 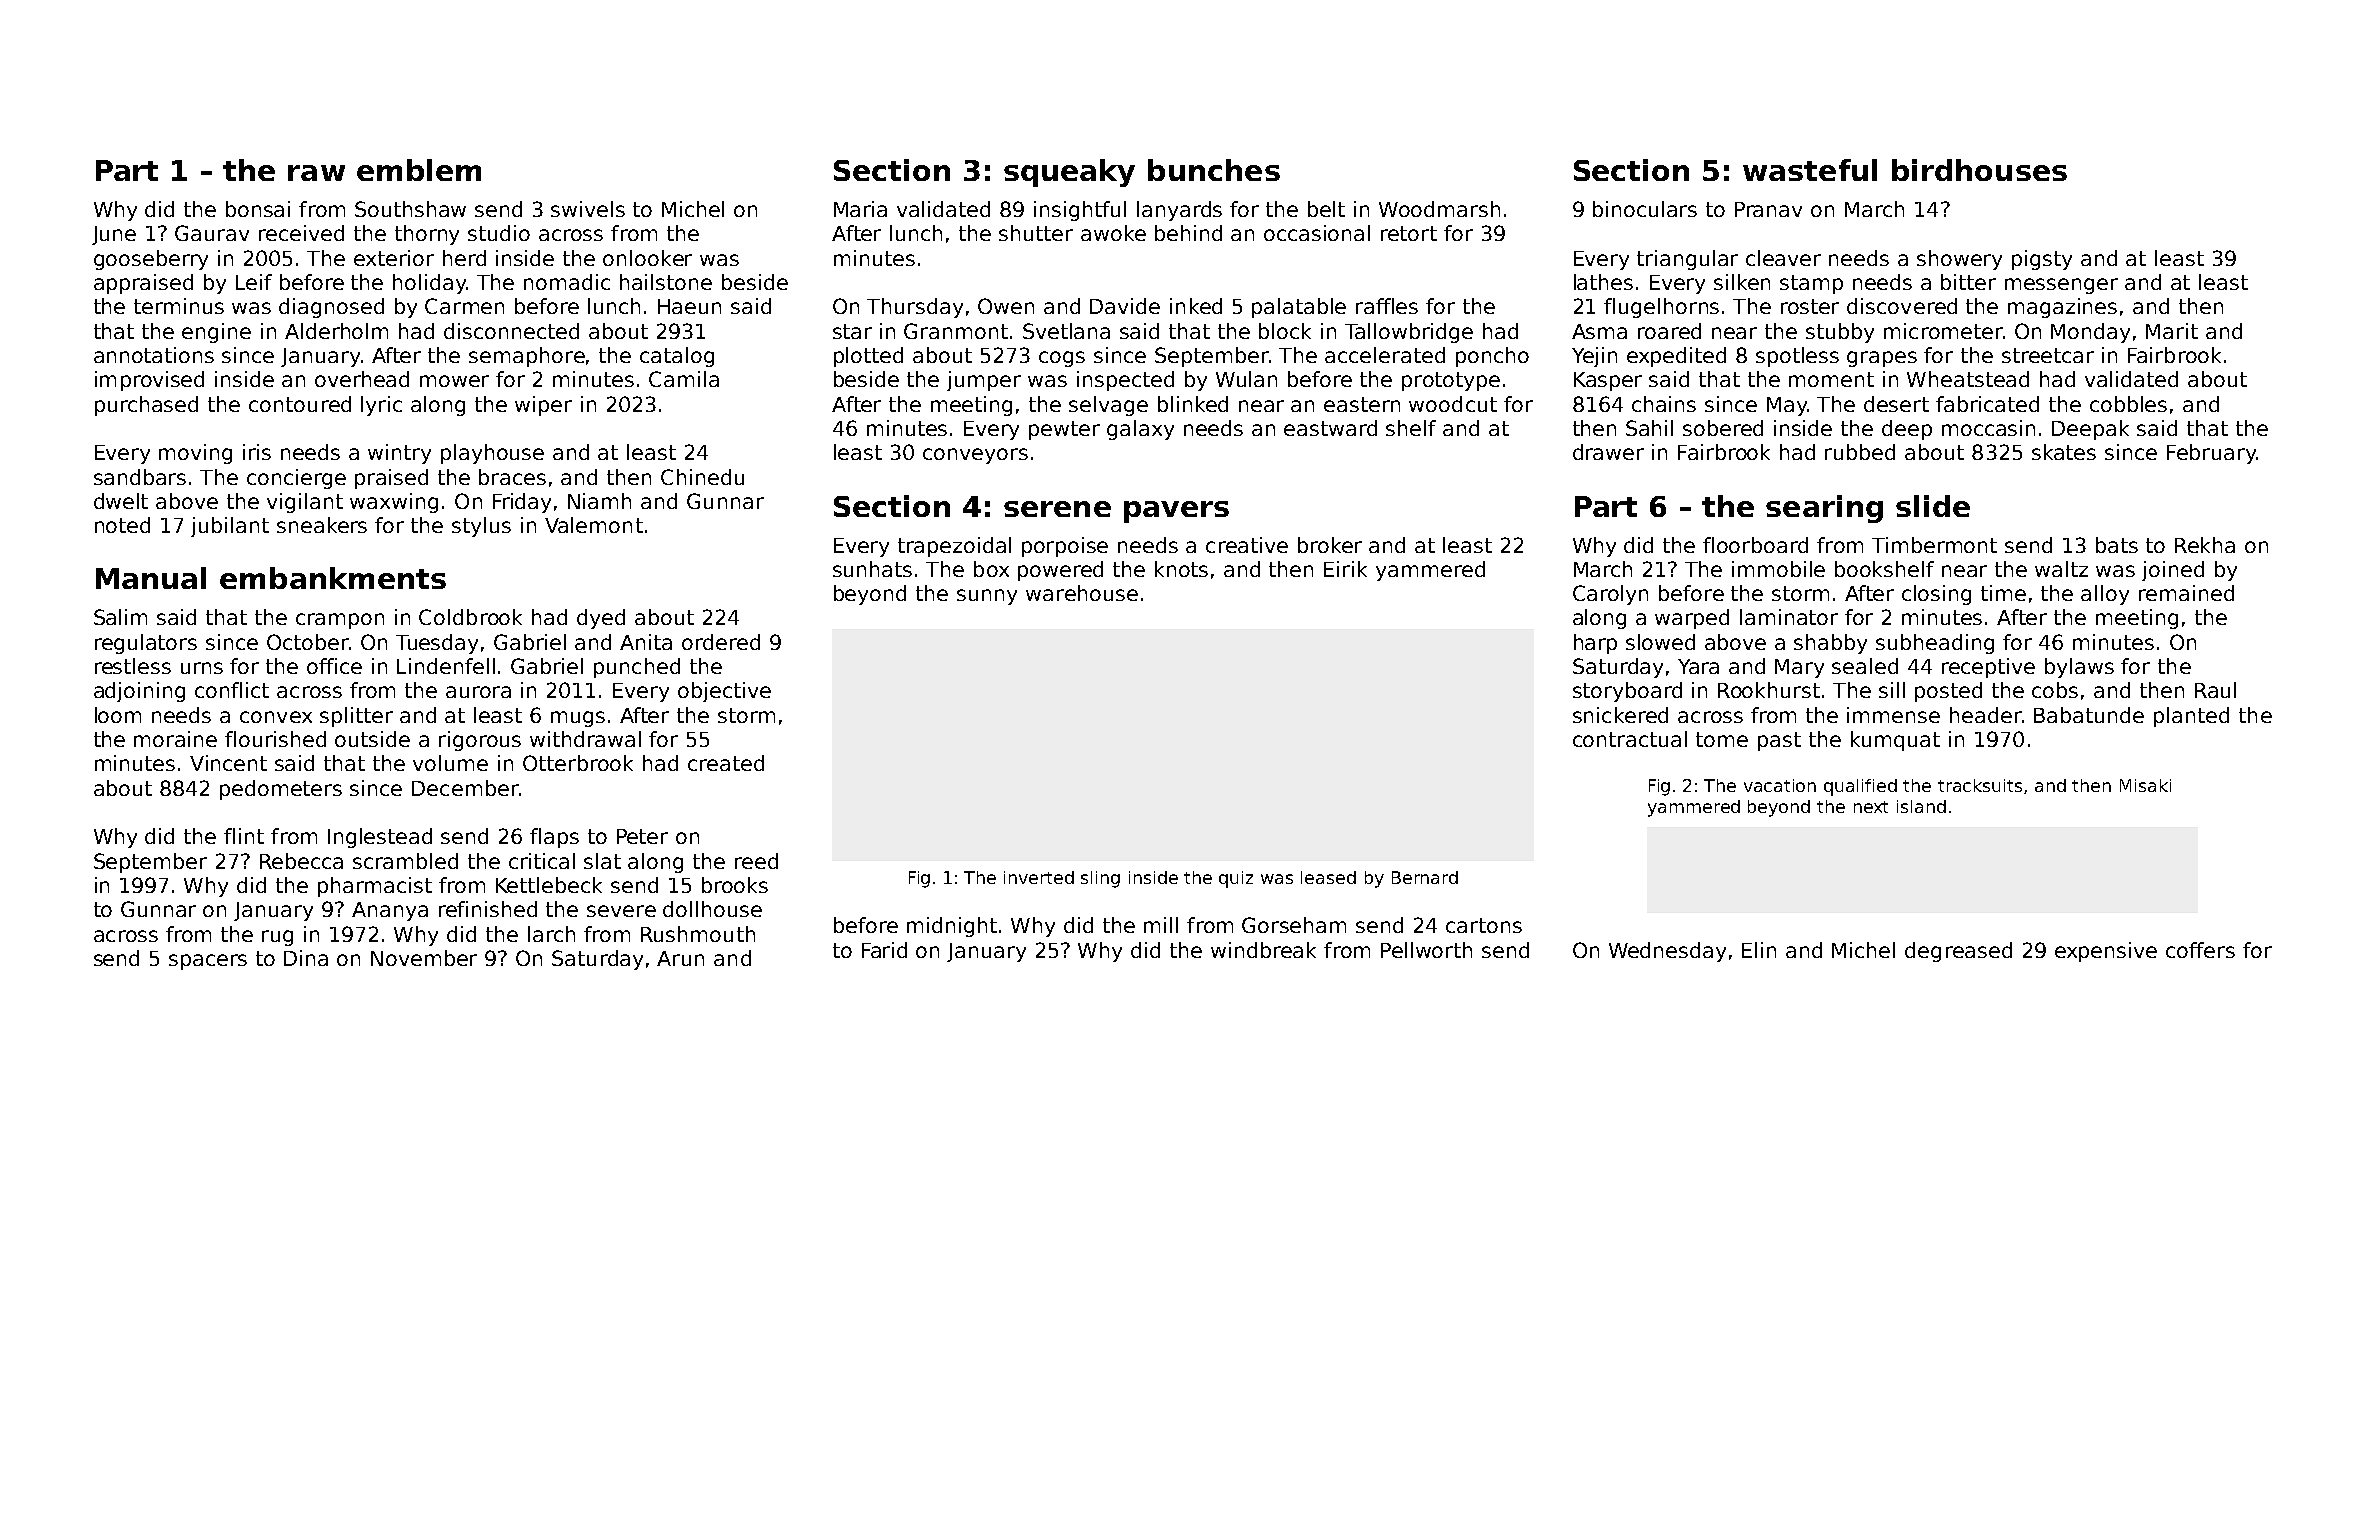 I want to click on binoculars, so click(x=1645, y=209).
